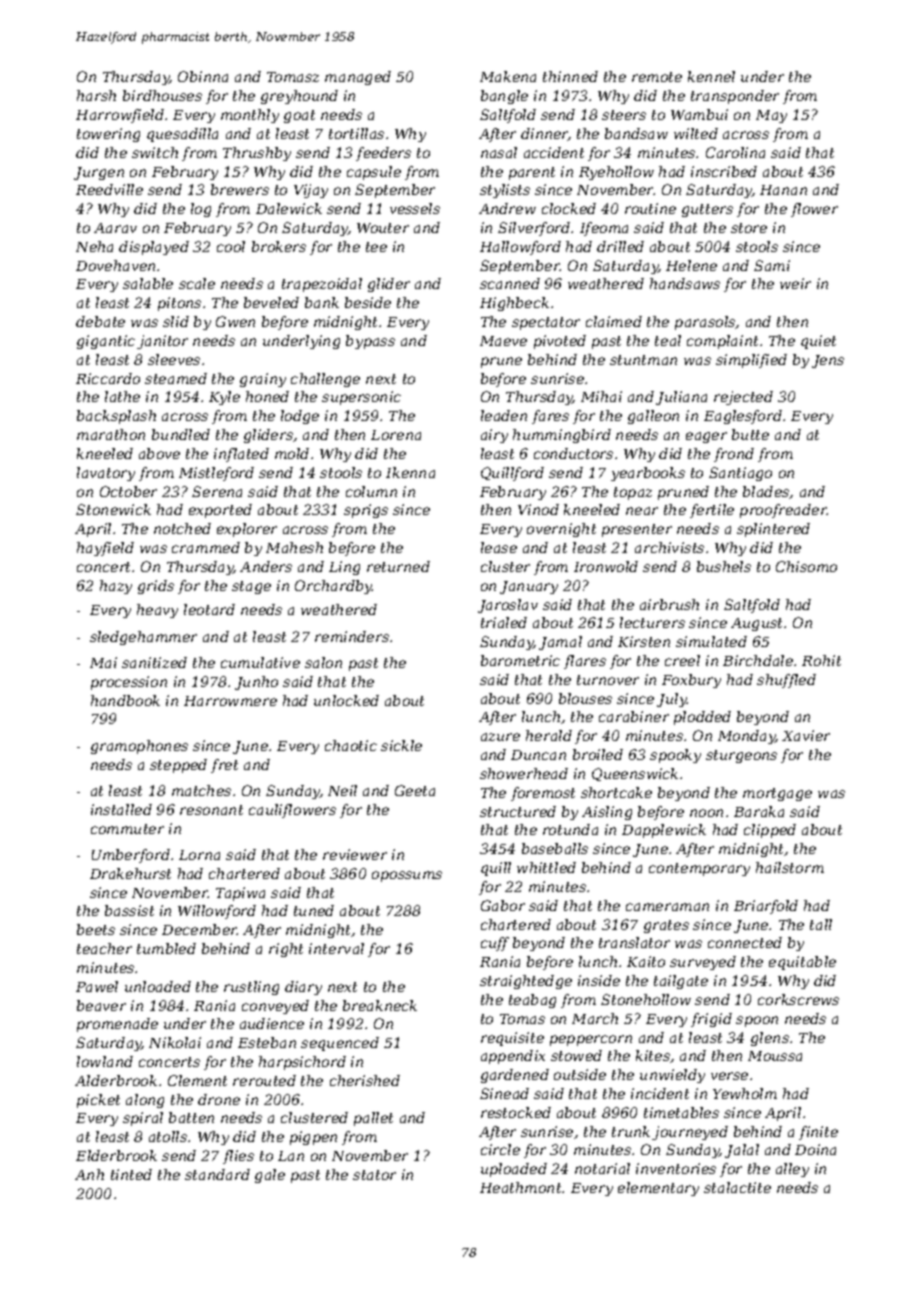 This document has width=924, height=1308. Describe the element at coordinates (828, 361) in the document. I see `Jens` at that location.
